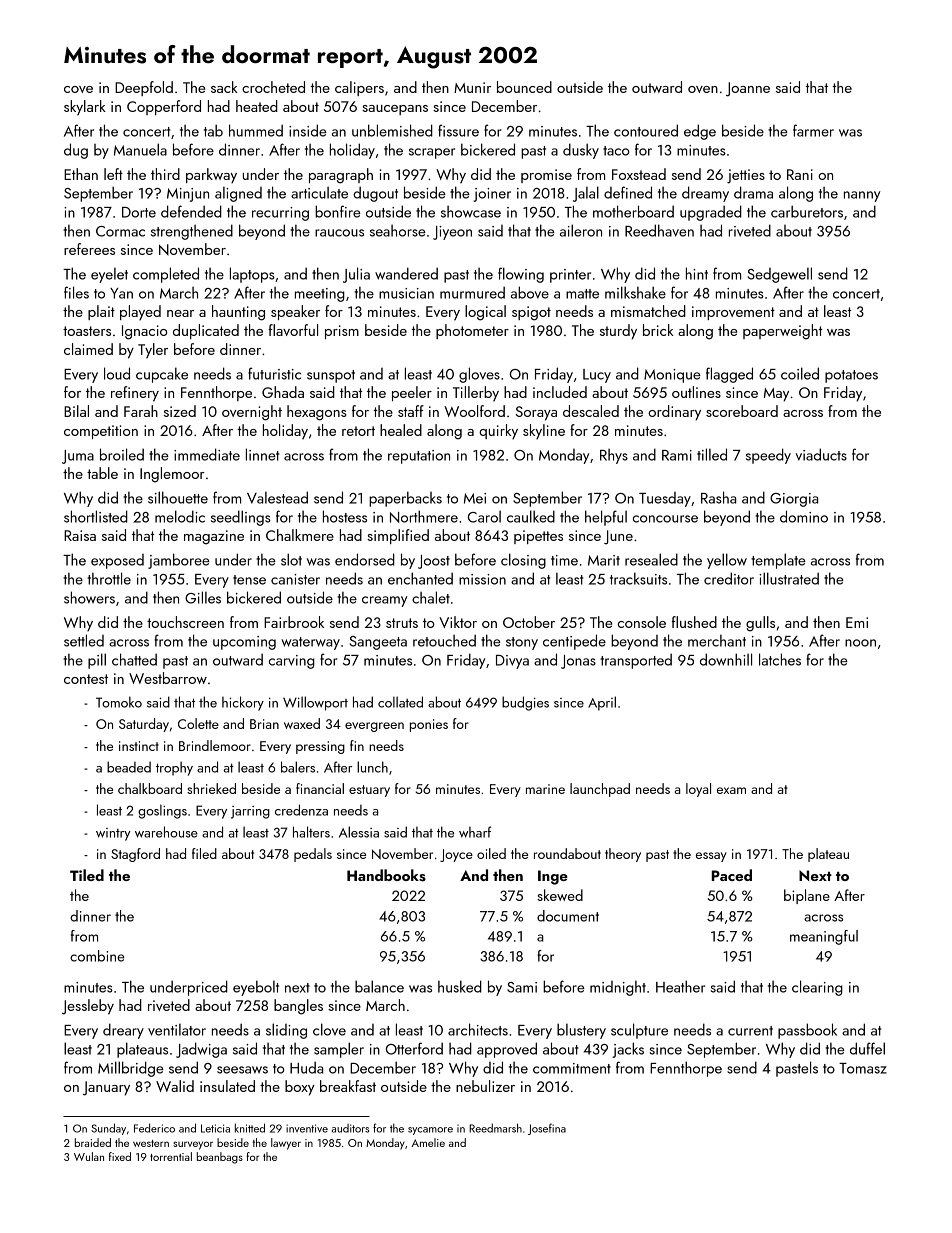 Image resolution: width=952 pixels, height=1233 pixels. I want to click on loyal, so click(698, 790).
